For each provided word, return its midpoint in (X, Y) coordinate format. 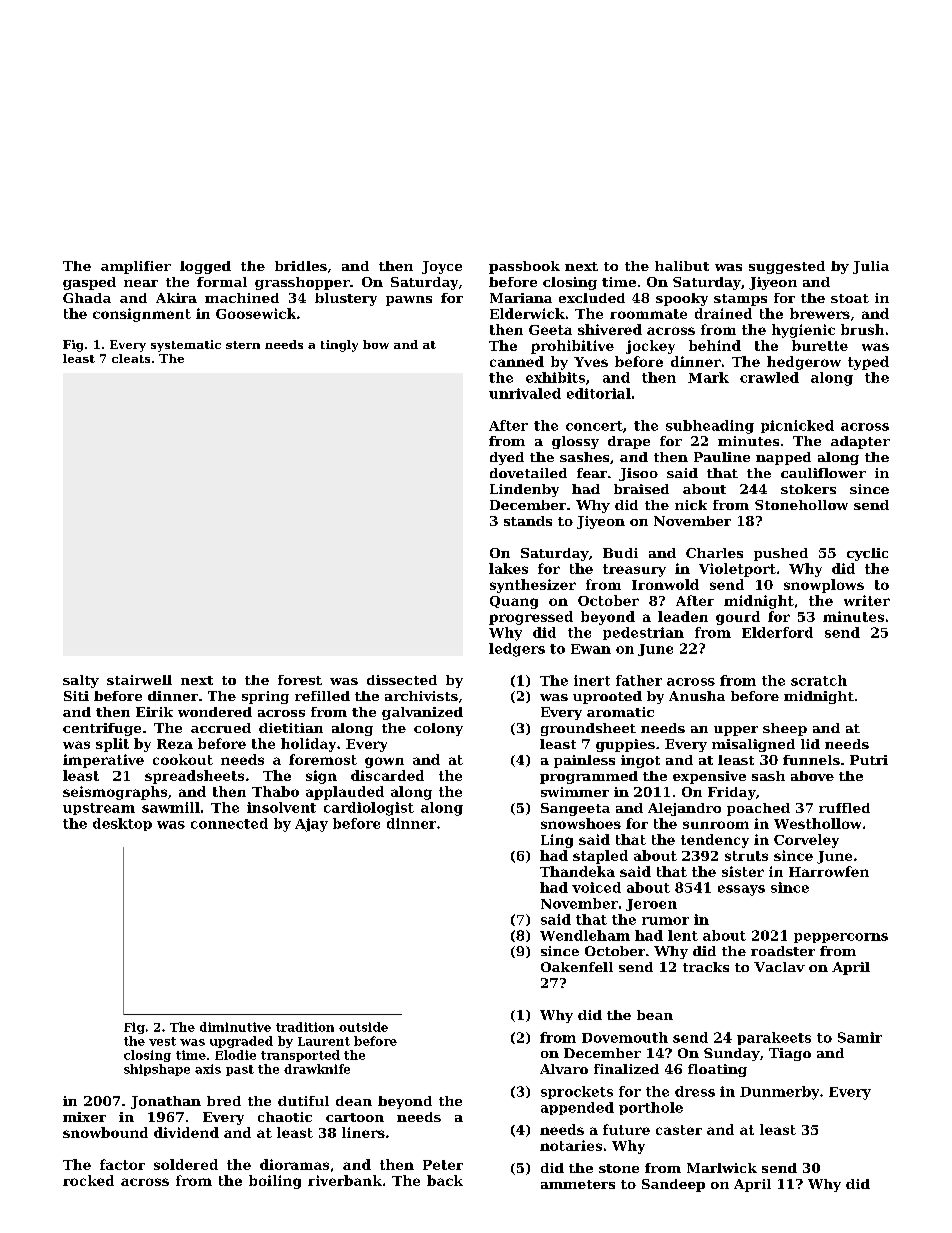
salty (81, 681)
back (445, 1180)
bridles (301, 266)
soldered (186, 1164)
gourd (738, 618)
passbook (524, 267)
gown (384, 762)
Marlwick (722, 1168)
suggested (787, 267)
